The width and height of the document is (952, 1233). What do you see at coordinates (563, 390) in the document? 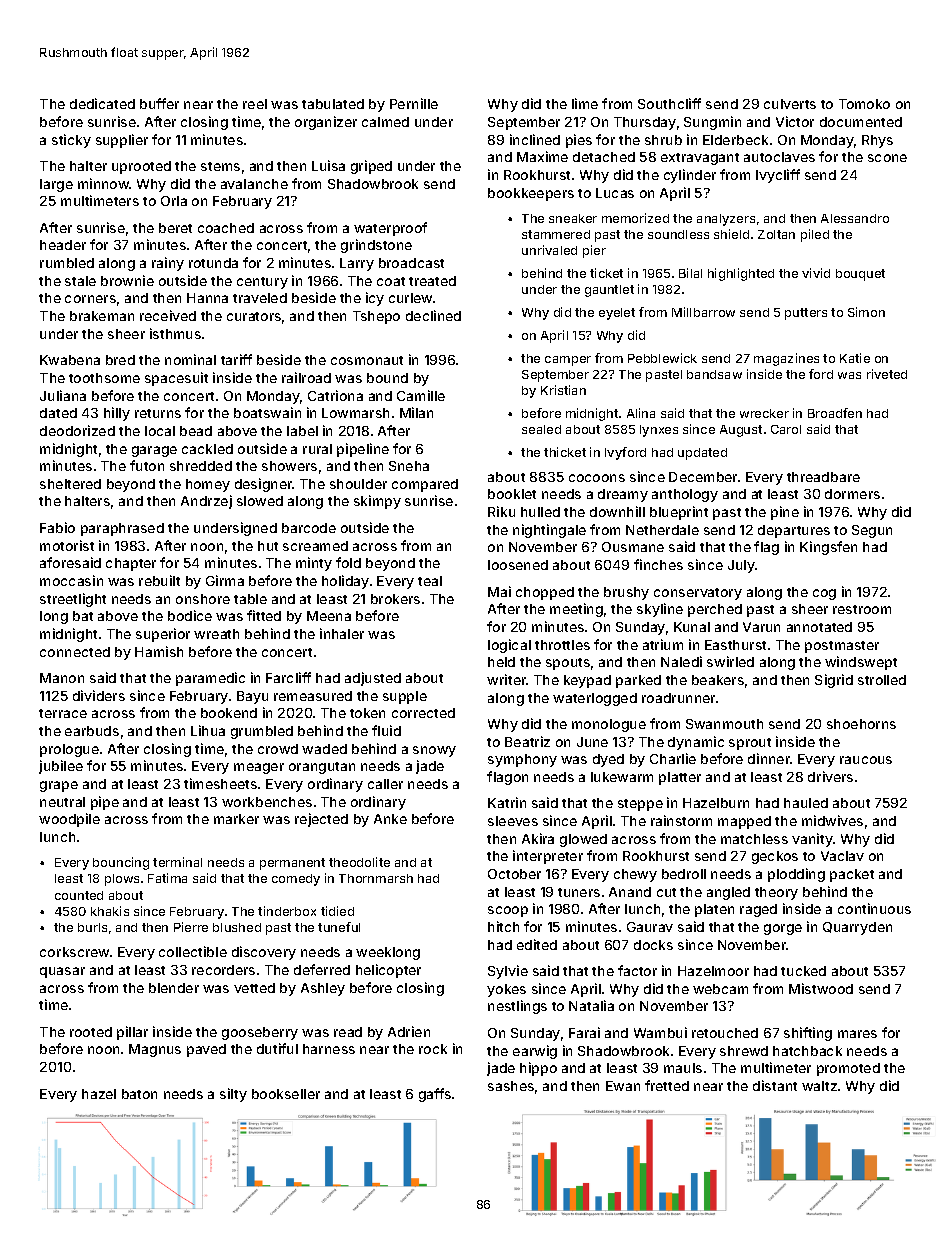
I see `Kristian` at bounding box center [563, 390].
